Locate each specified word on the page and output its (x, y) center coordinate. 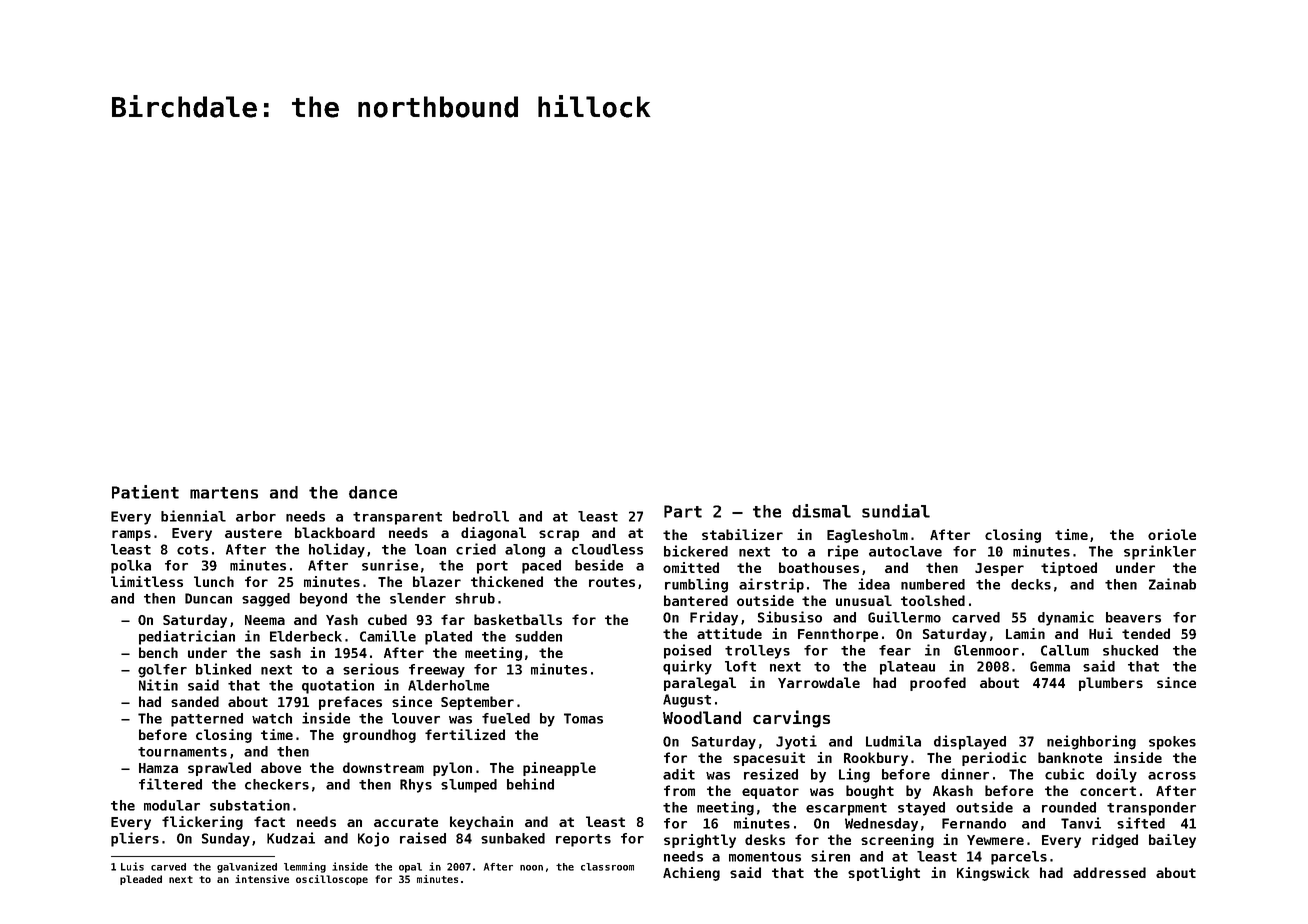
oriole (1172, 534)
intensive (262, 879)
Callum (1065, 650)
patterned (207, 720)
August (687, 701)
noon (531, 868)
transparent (397, 518)
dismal (821, 511)
